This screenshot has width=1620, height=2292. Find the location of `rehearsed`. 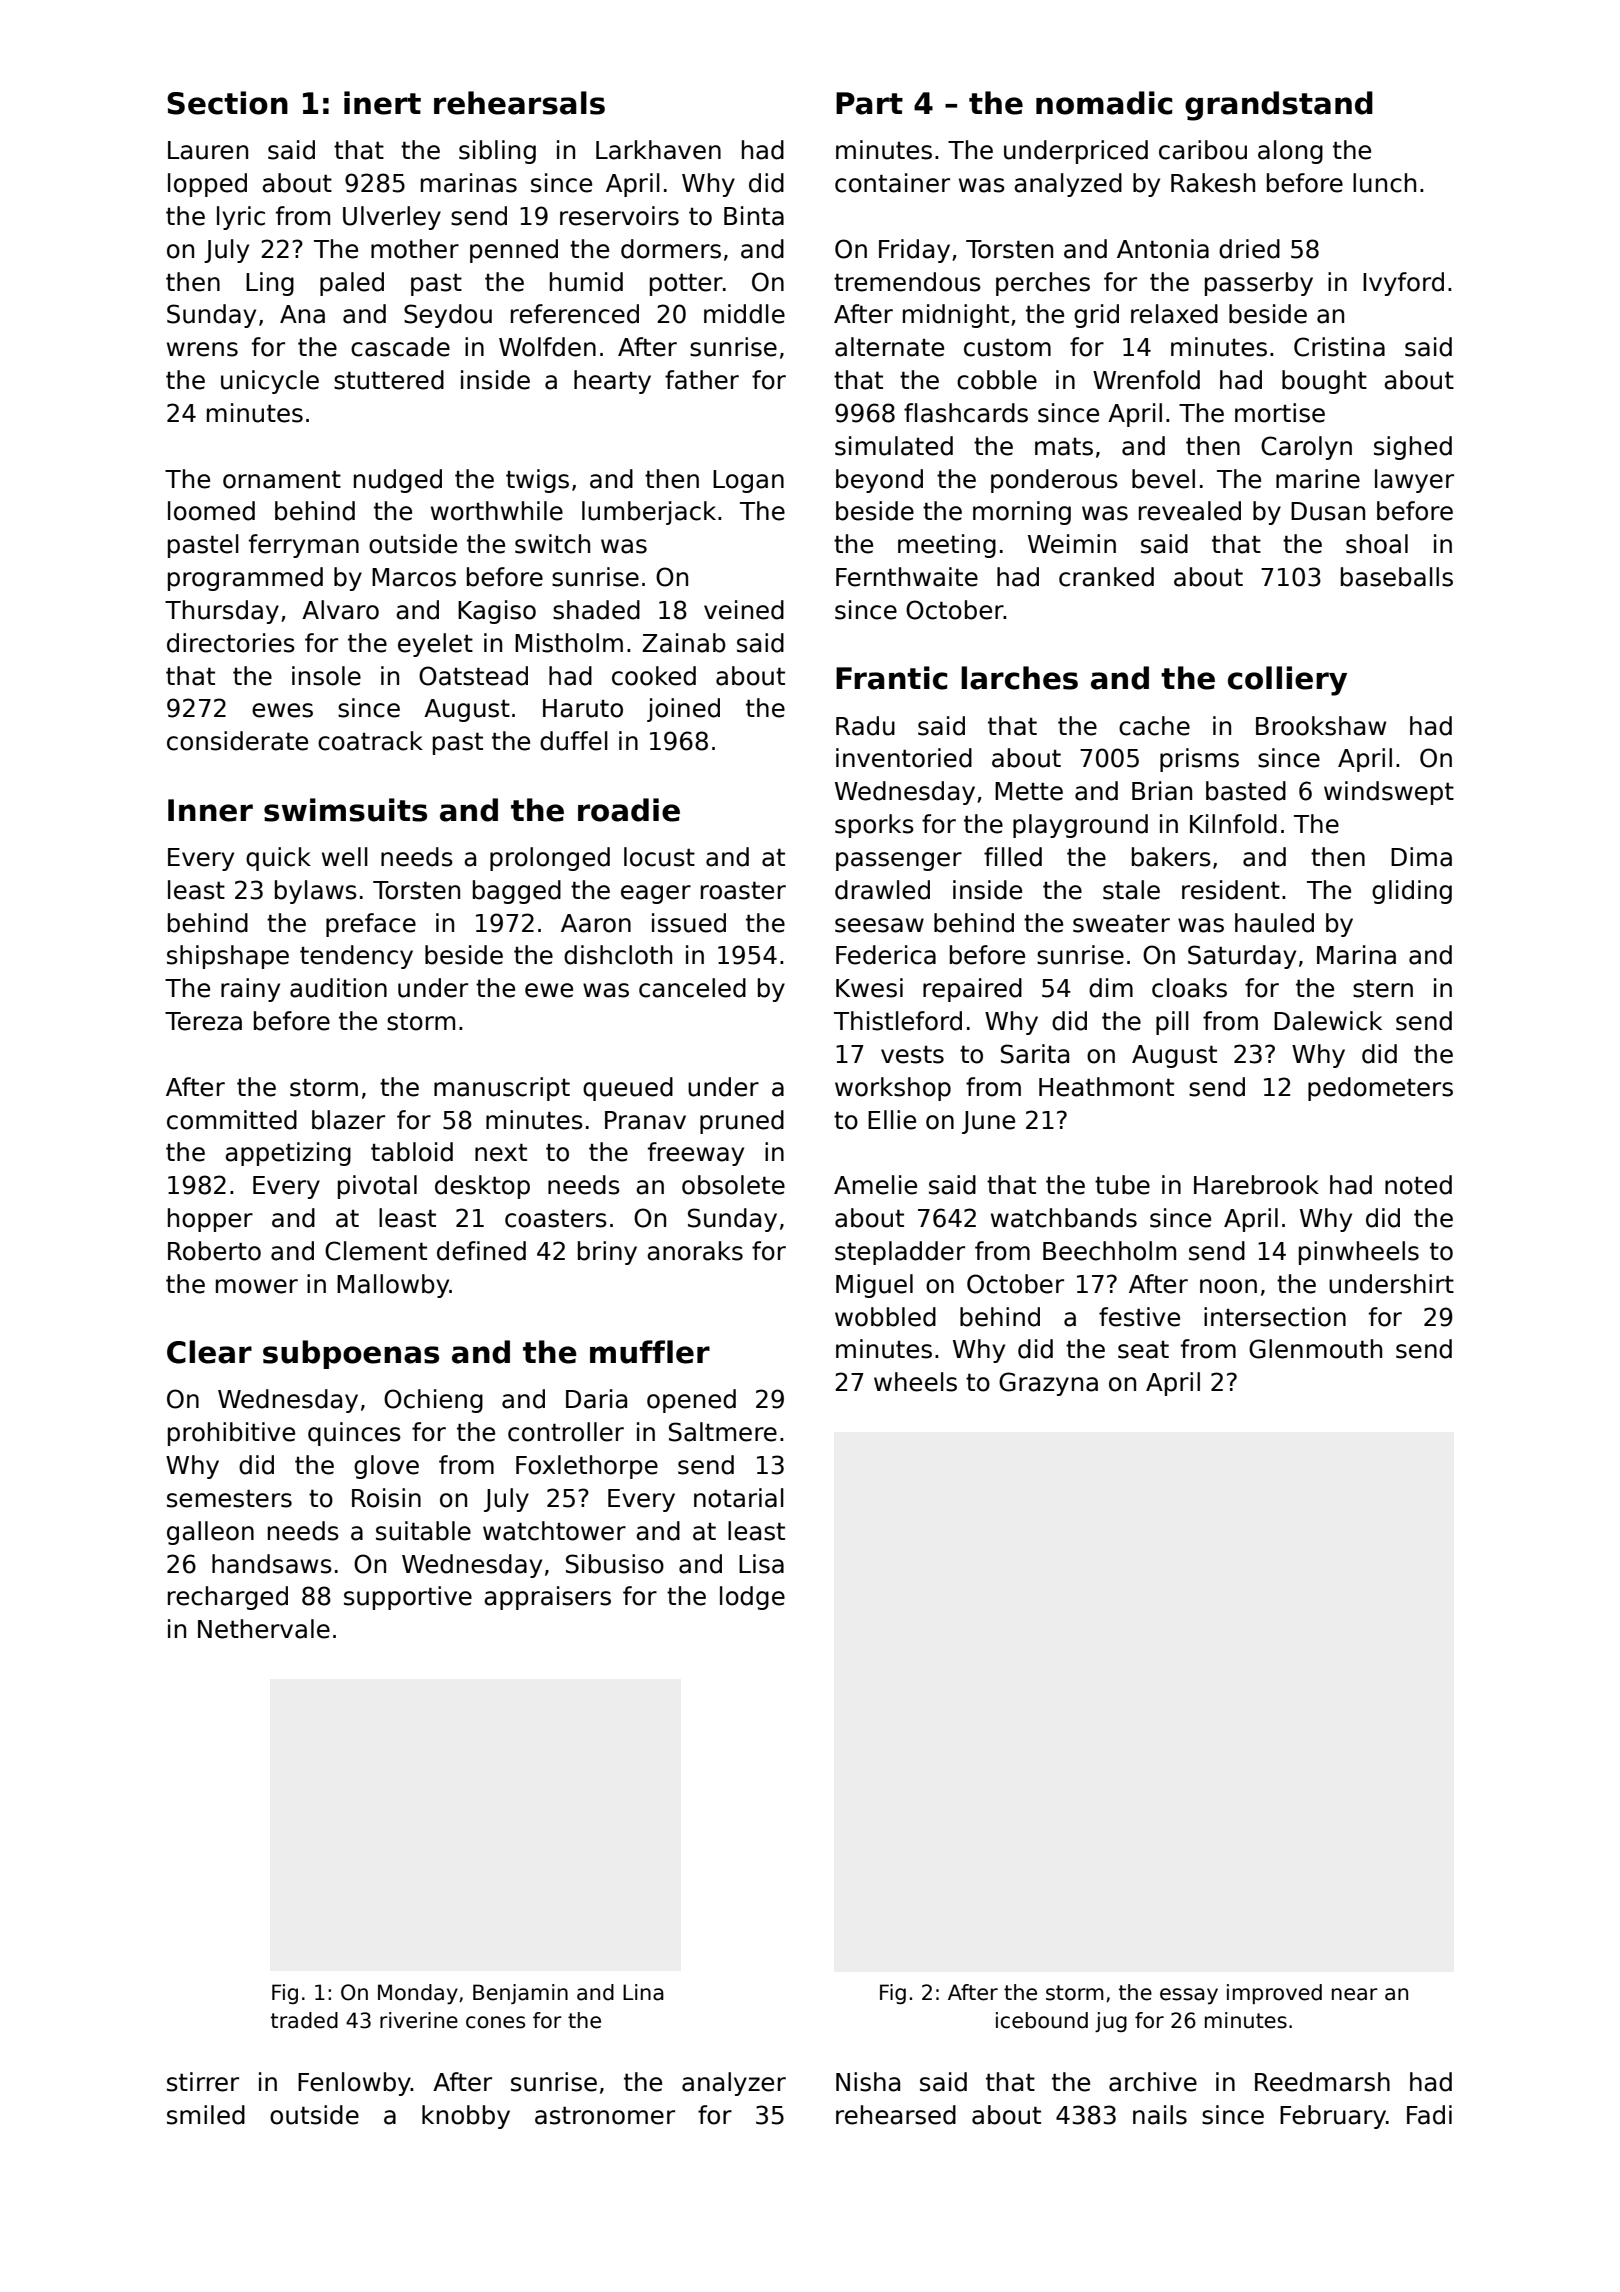

rehearsed is located at coordinates (896, 2115).
